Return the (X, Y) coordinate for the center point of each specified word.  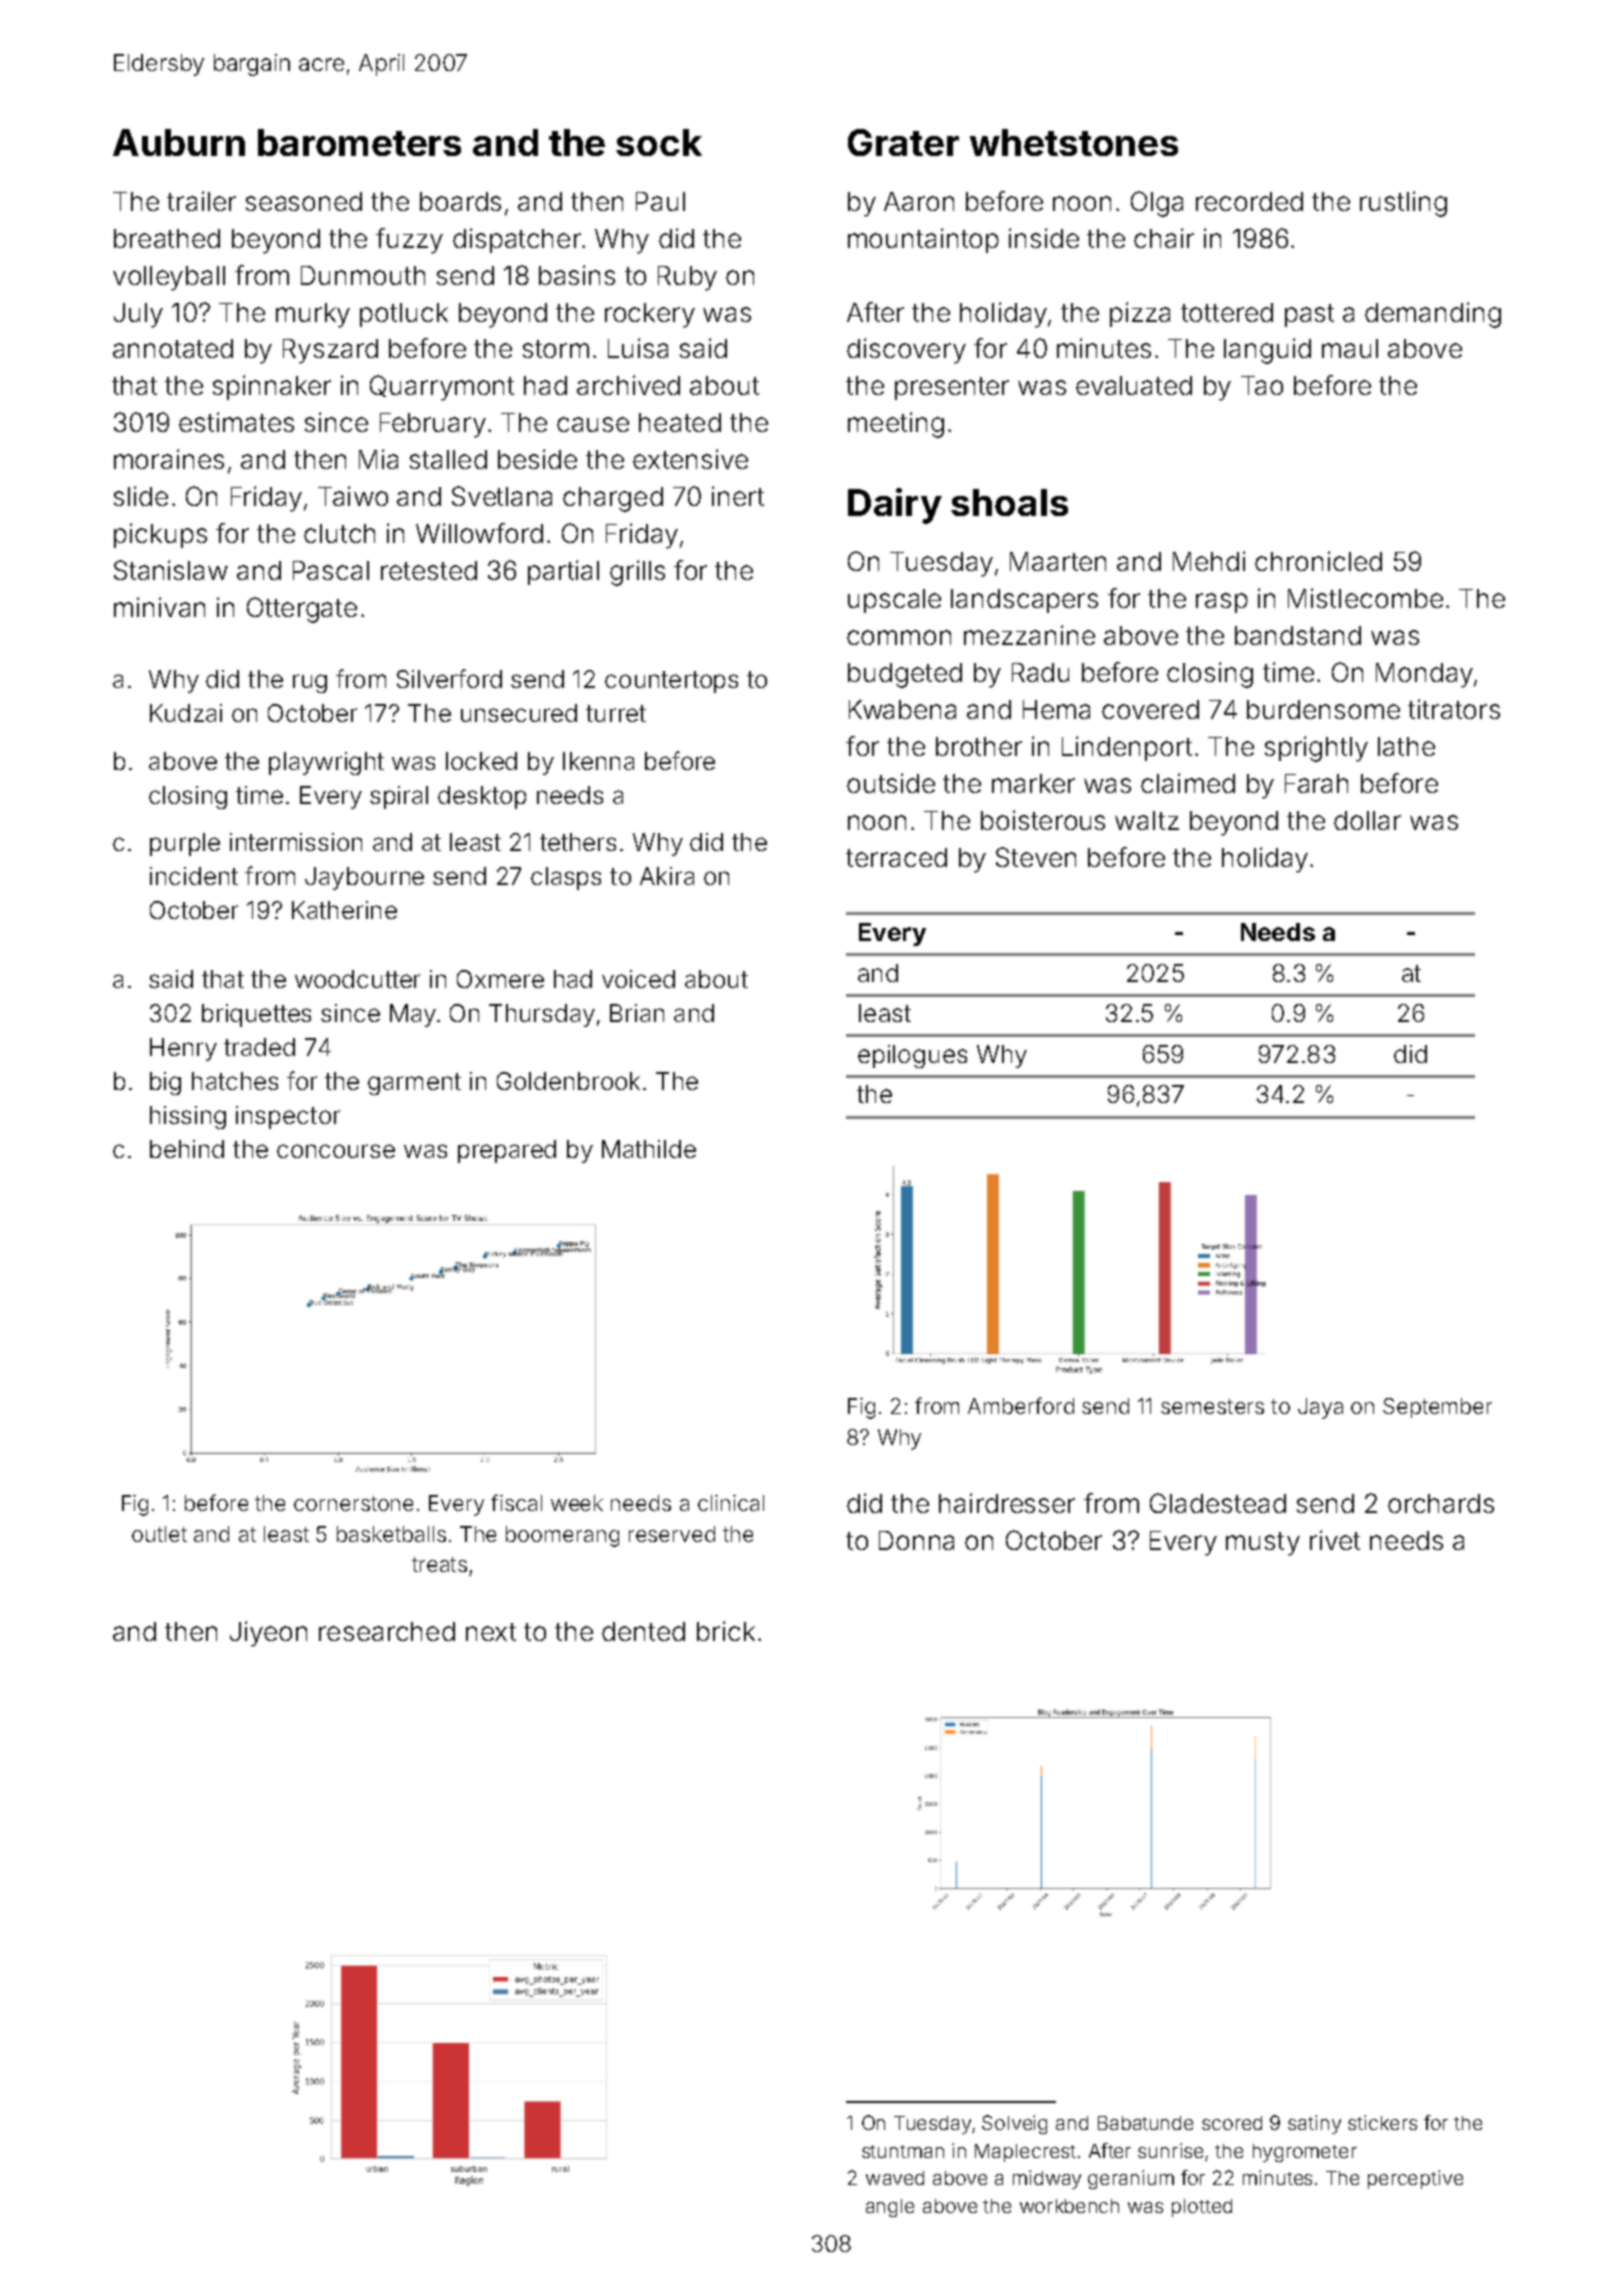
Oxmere (500, 979)
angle (890, 2208)
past (1309, 315)
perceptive (1415, 2179)
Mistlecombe (1365, 598)
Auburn (179, 142)
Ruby (687, 278)
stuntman (903, 2151)
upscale (894, 601)
